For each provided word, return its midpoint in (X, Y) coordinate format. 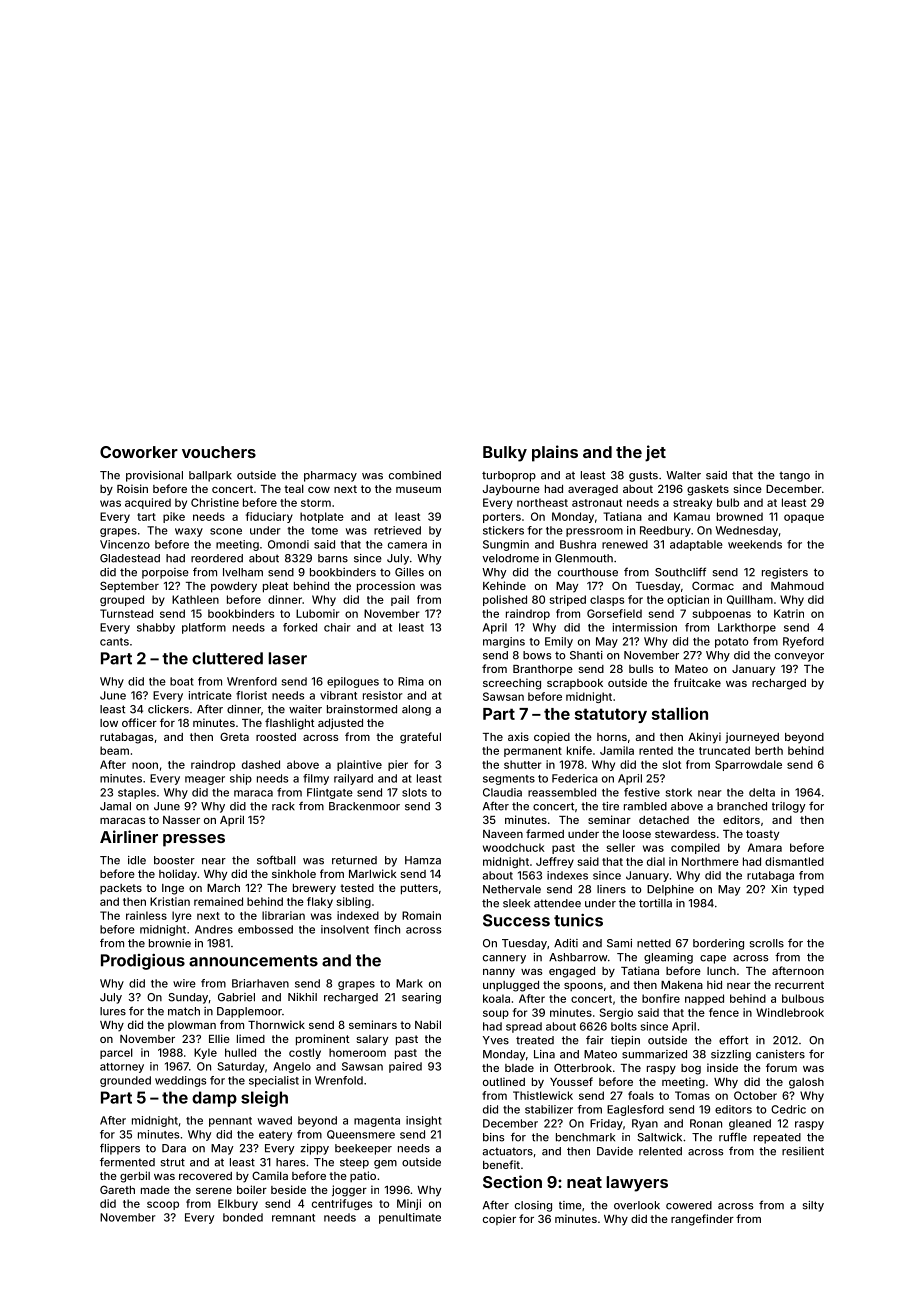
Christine (215, 502)
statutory (611, 715)
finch (387, 929)
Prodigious (143, 962)
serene (214, 1191)
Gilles (409, 572)
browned (740, 516)
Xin (779, 889)
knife (579, 750)
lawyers (637, 1184)
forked (300, 627)
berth (769, 750)
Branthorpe (543, 670)
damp (214, 1099)
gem (385, 1164)
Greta (234, 736)
